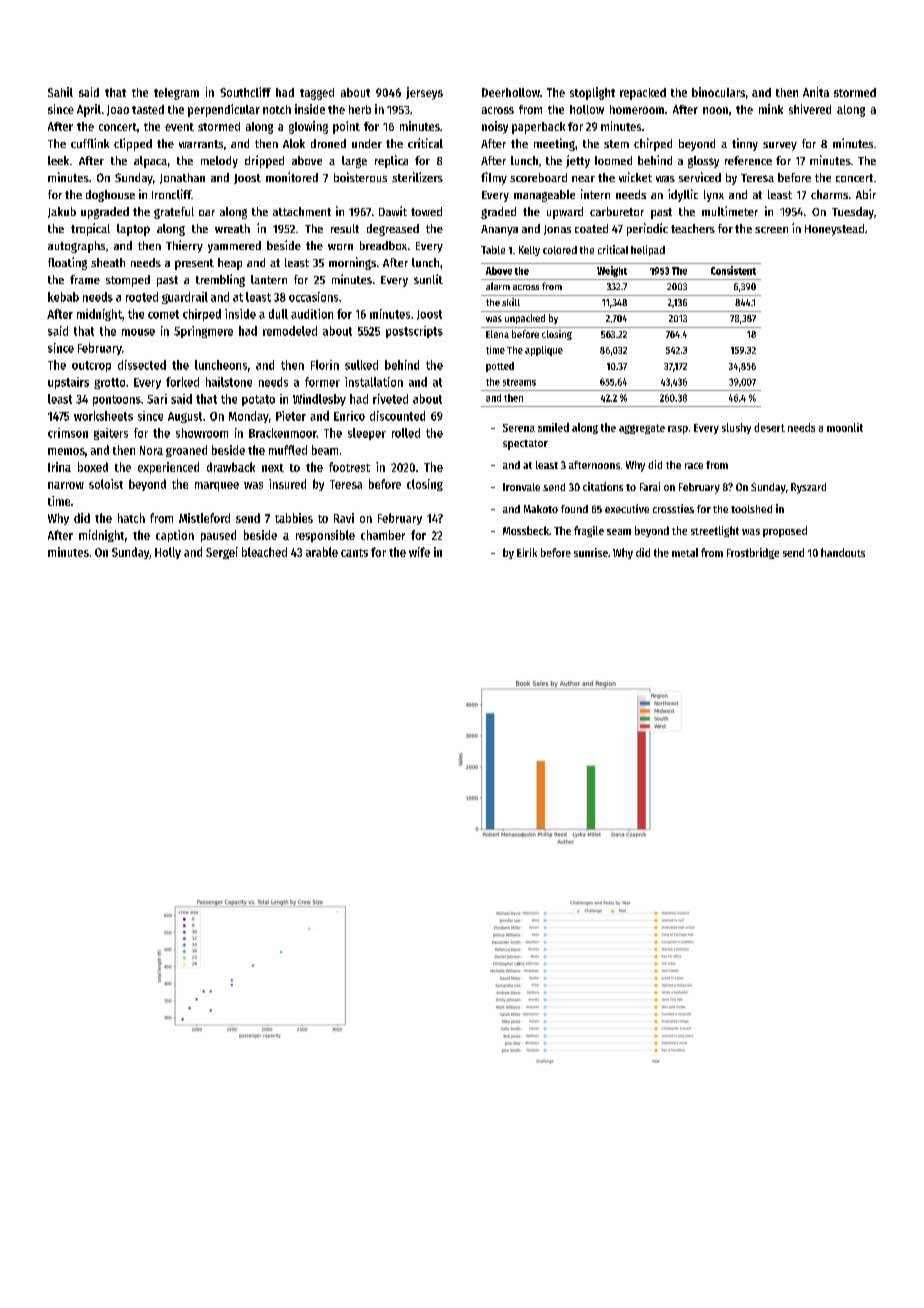 The height and width of the screenshot is (1308, 924). I want to click on race, so click(694, 466).
